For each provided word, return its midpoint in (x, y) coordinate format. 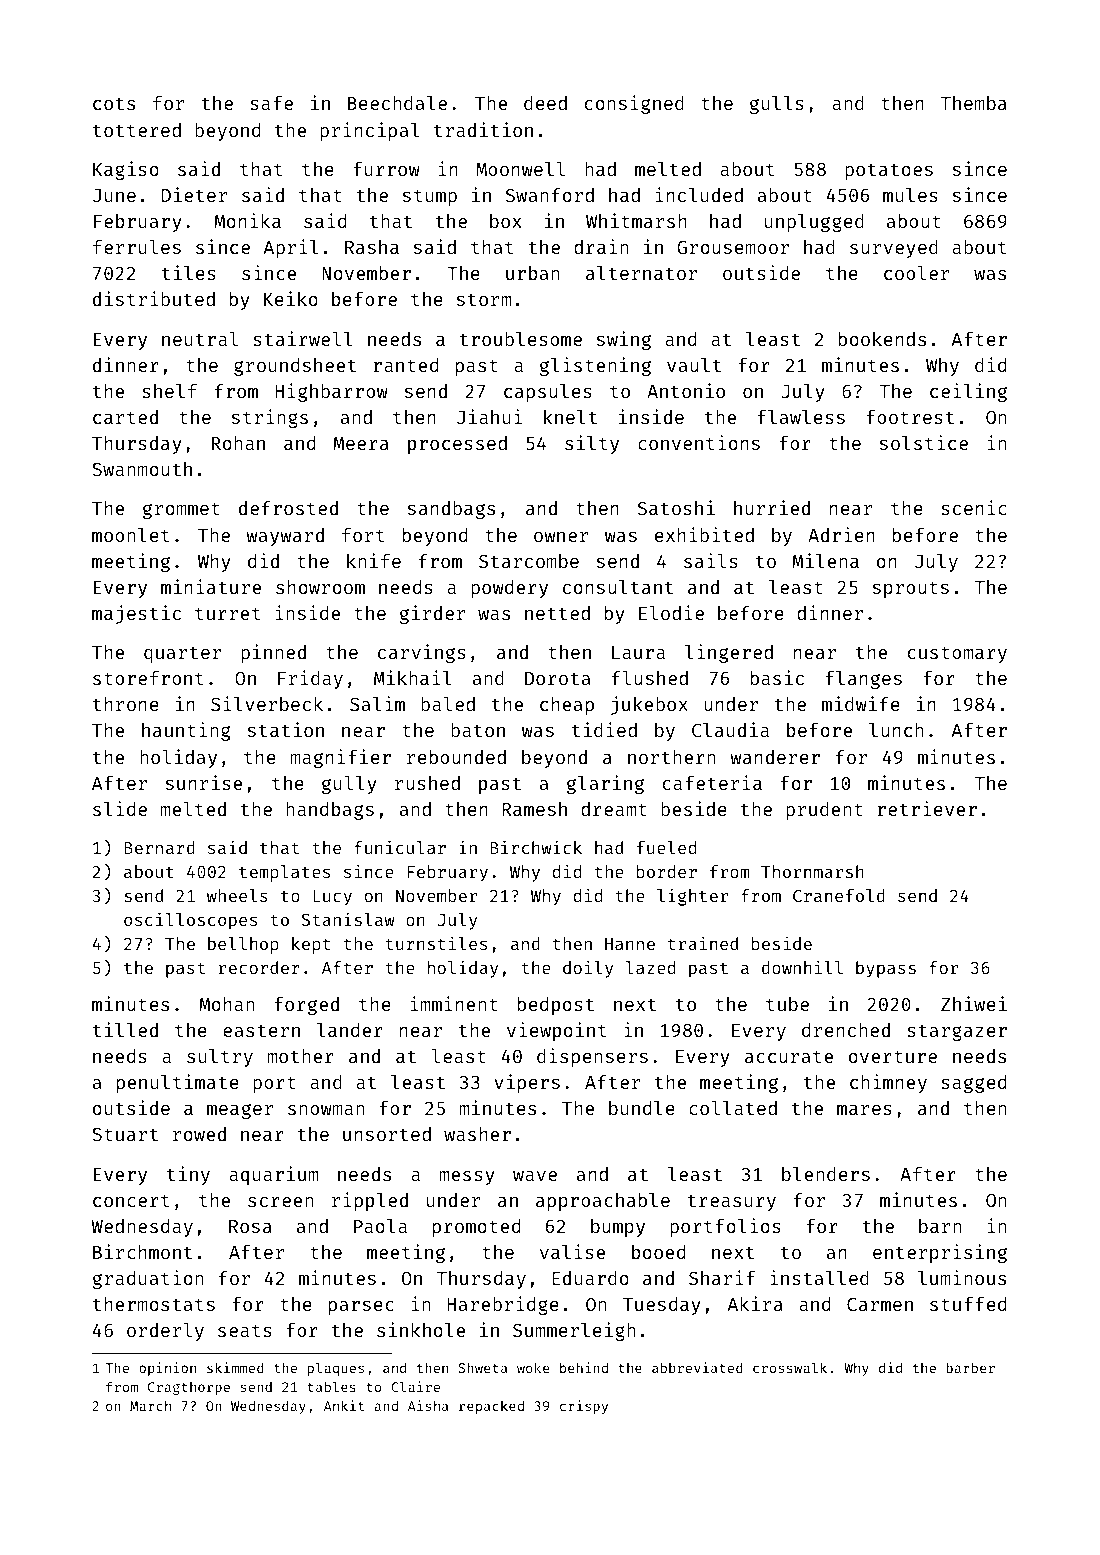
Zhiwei (974, 1003)
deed (545, 103)
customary (957, 654)
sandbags (451, 510)
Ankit (344, 1405)
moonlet (131, 535)
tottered (137, 130)
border (667, 871)
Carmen (880, 1304)
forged (306, 1006)
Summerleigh (574, 1331)
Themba (974, 103)
